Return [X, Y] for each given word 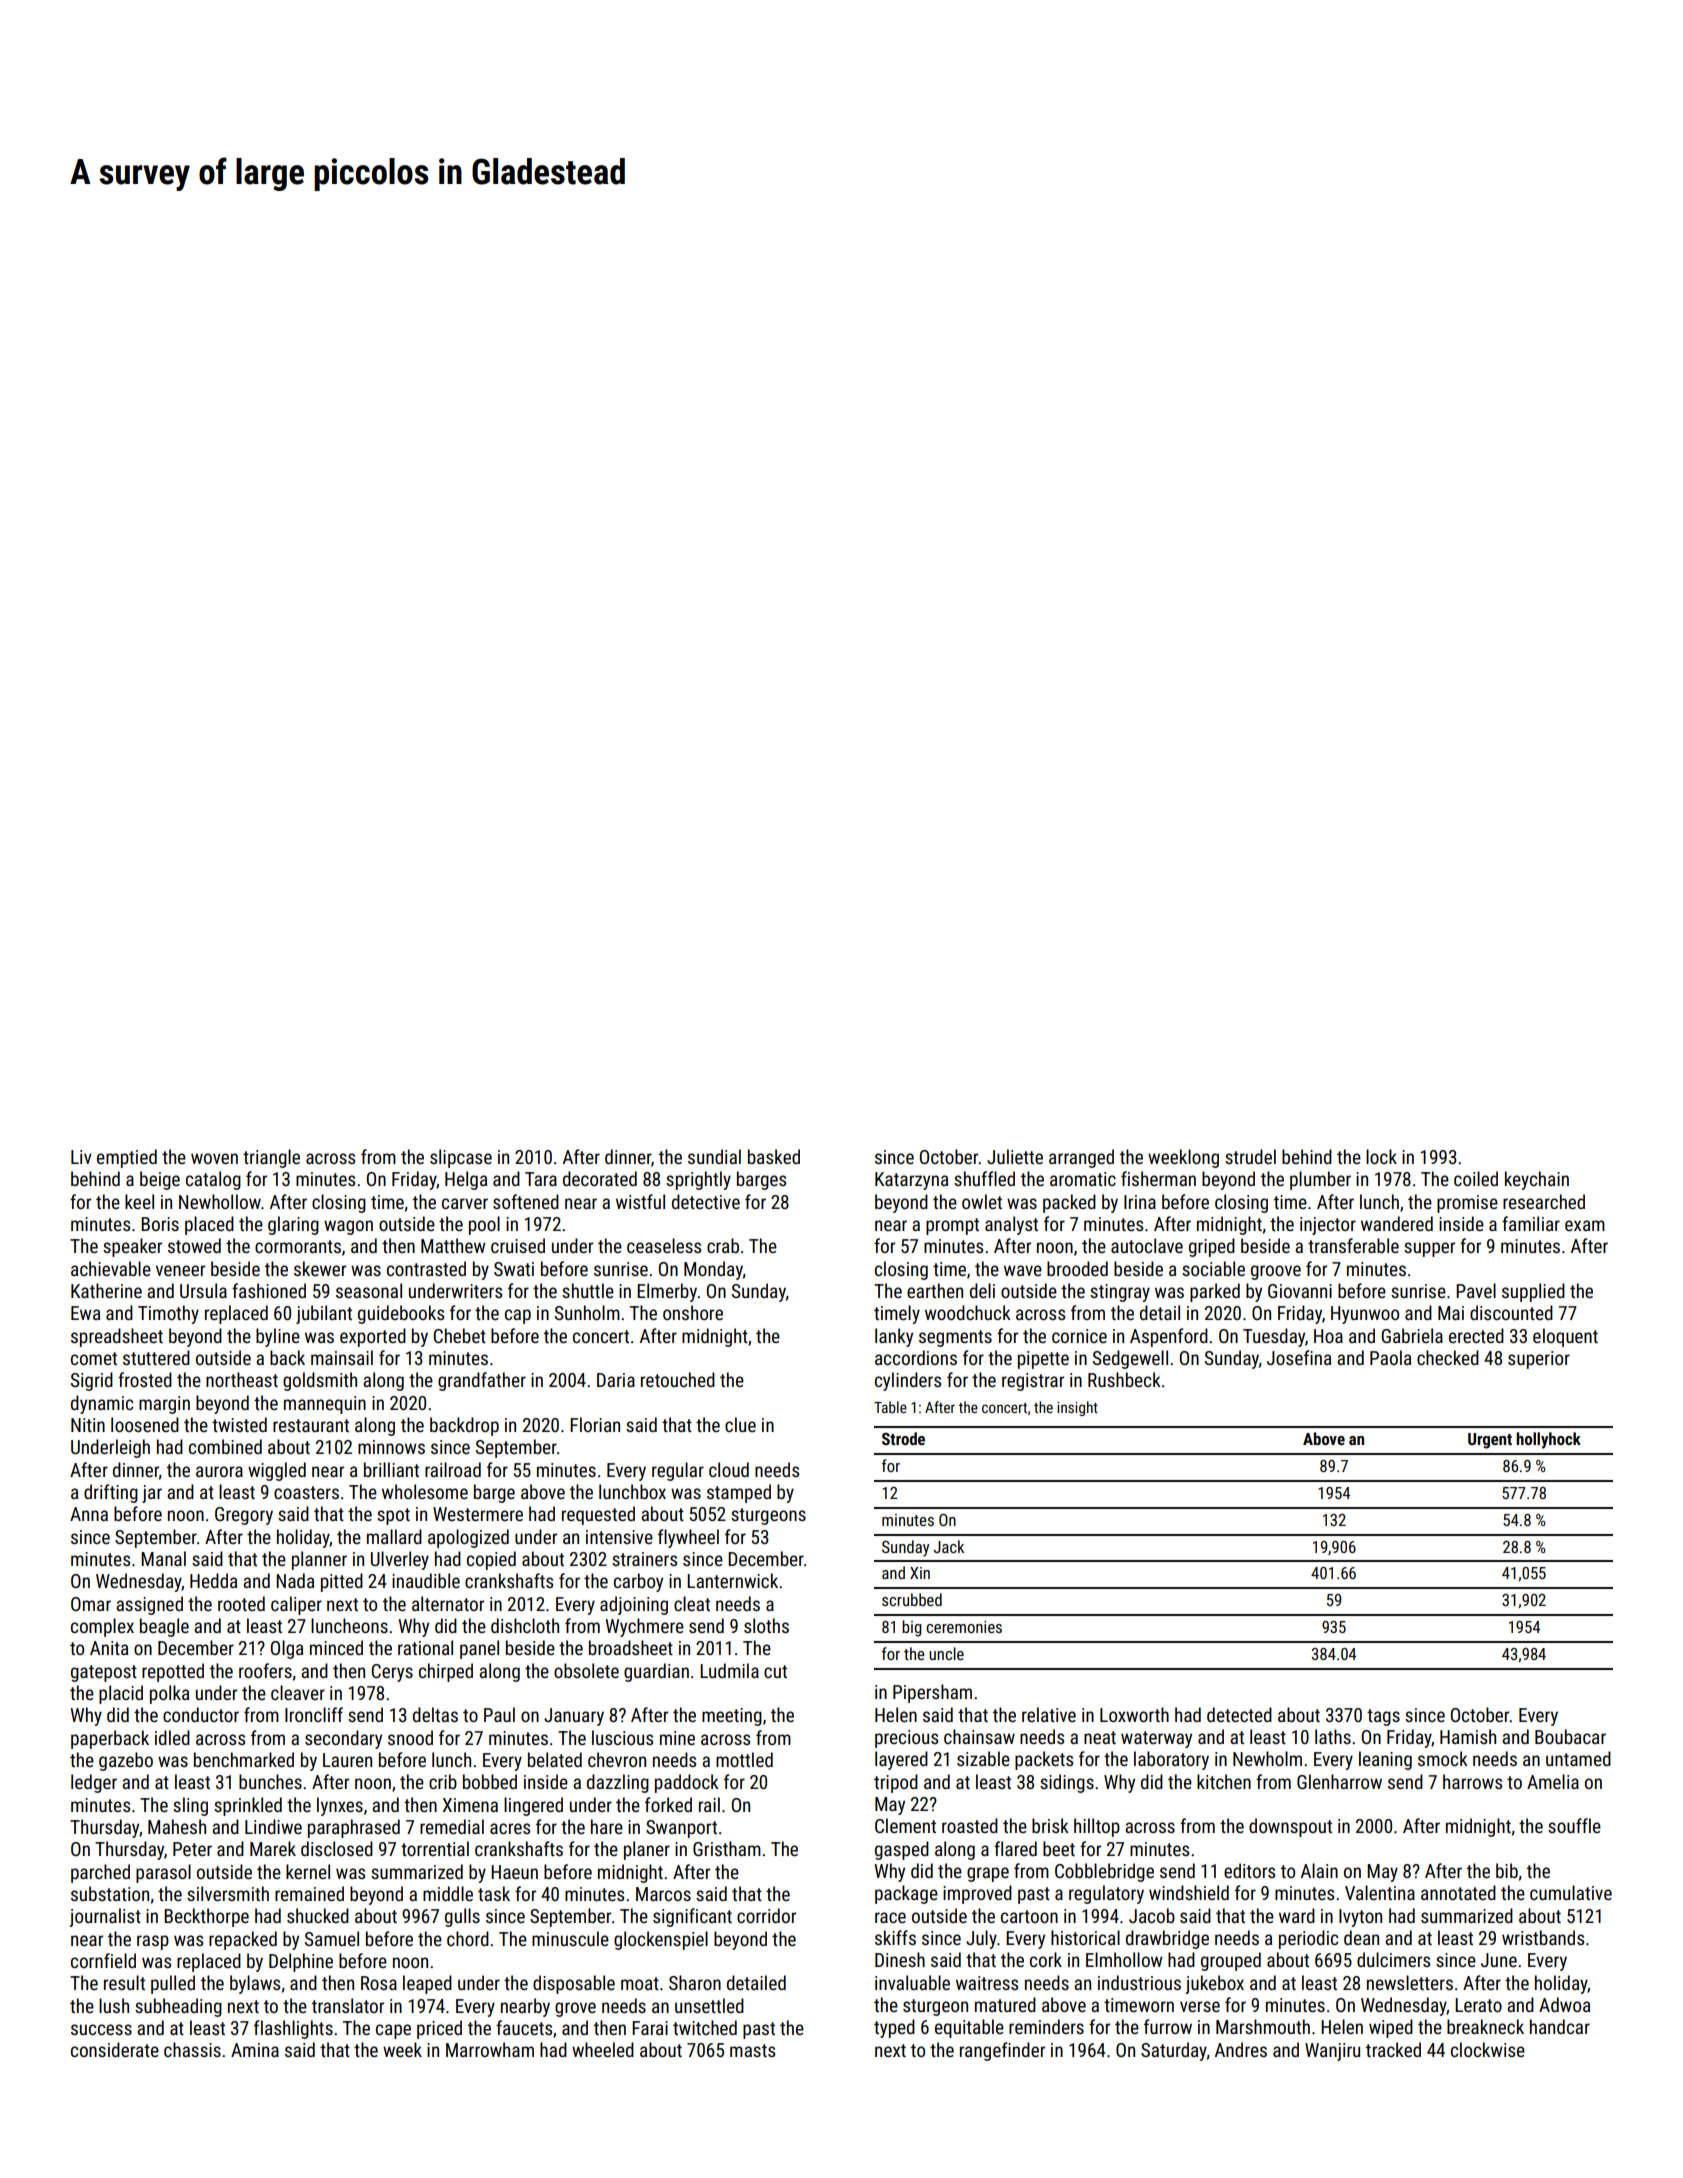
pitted [342, 1582]
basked [774, 1156]
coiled [1476, 1178]
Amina [255, 2050]
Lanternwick [732, 1580]
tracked [1393, 2049]
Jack [949, 1546]
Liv [81, 1157]
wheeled [603, 2049]
